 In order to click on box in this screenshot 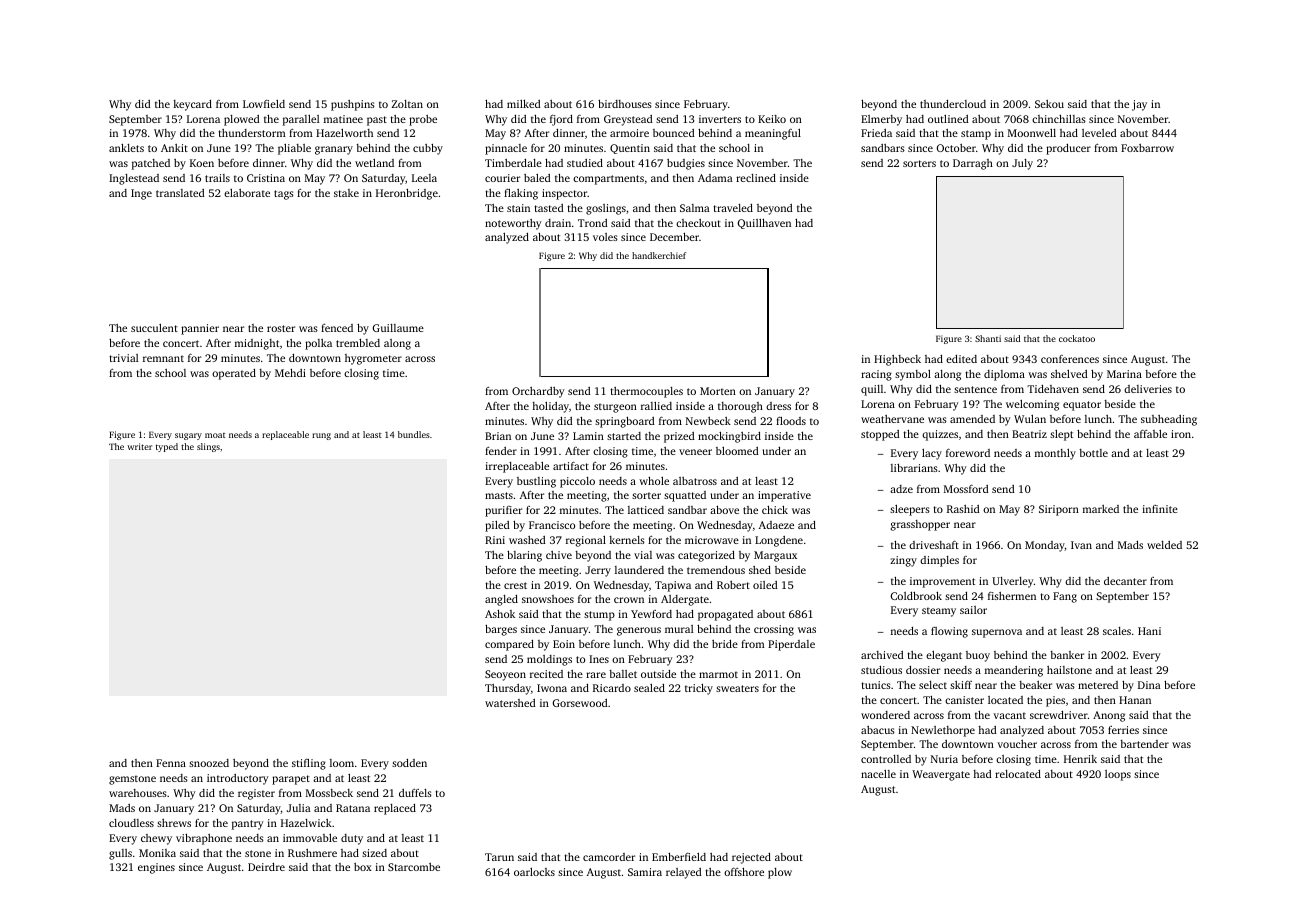, I will do `click(363, 867)`.
